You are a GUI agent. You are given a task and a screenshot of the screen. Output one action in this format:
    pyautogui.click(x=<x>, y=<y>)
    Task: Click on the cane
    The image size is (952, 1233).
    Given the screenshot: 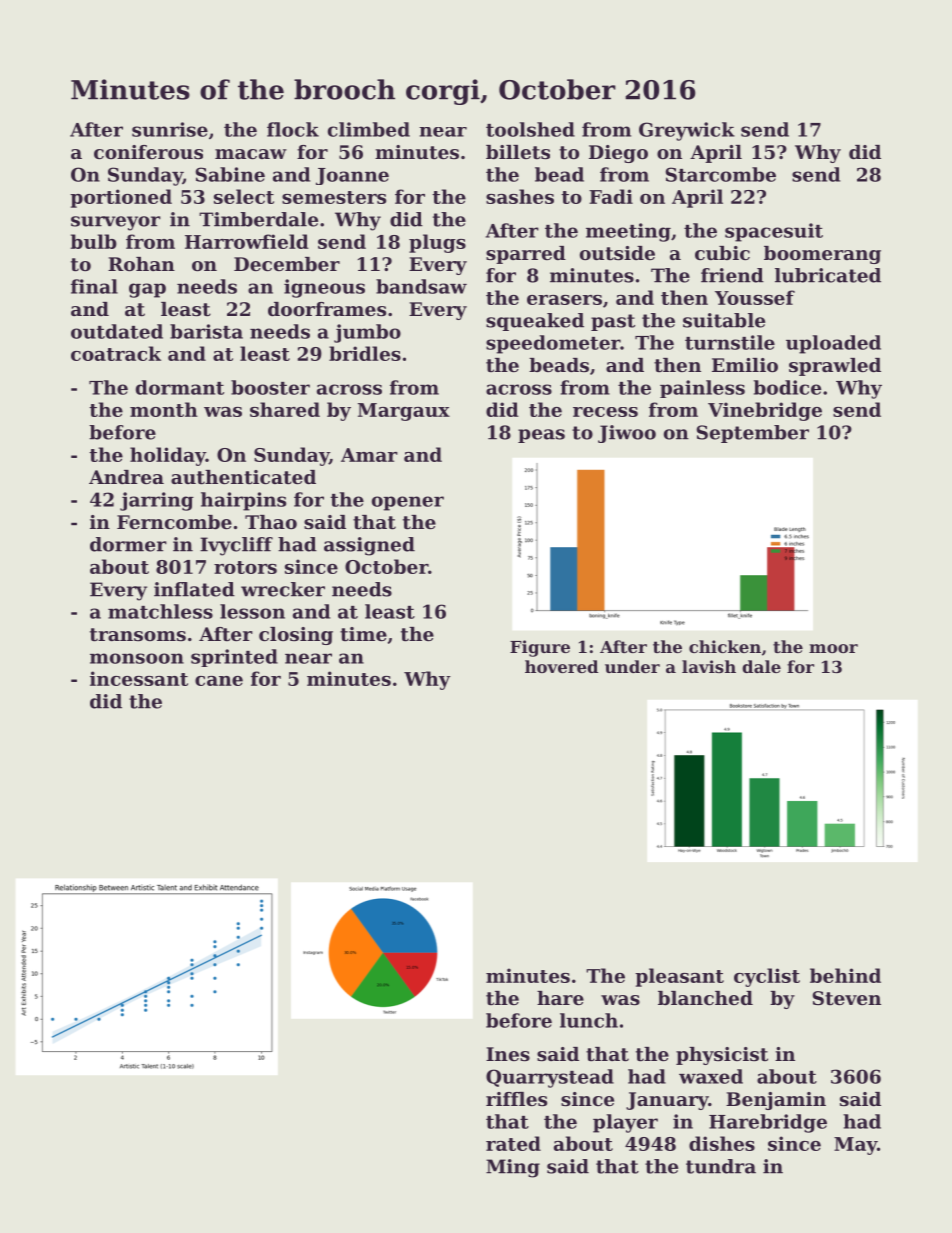 What is the action you would take?
    pyautogui.click(x=219, y=681)
